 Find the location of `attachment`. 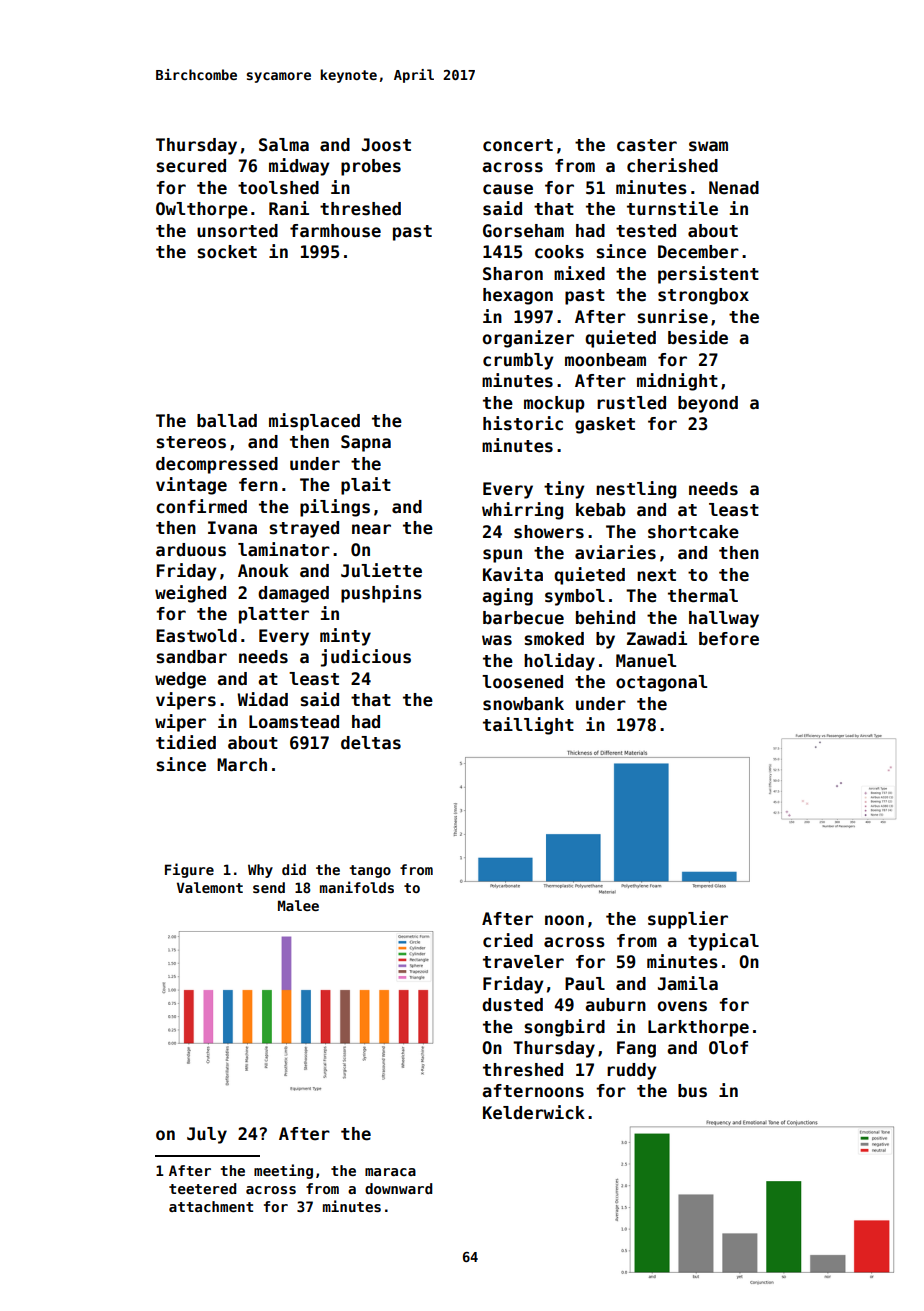

attachment is located at coordinates (211, 1206).
